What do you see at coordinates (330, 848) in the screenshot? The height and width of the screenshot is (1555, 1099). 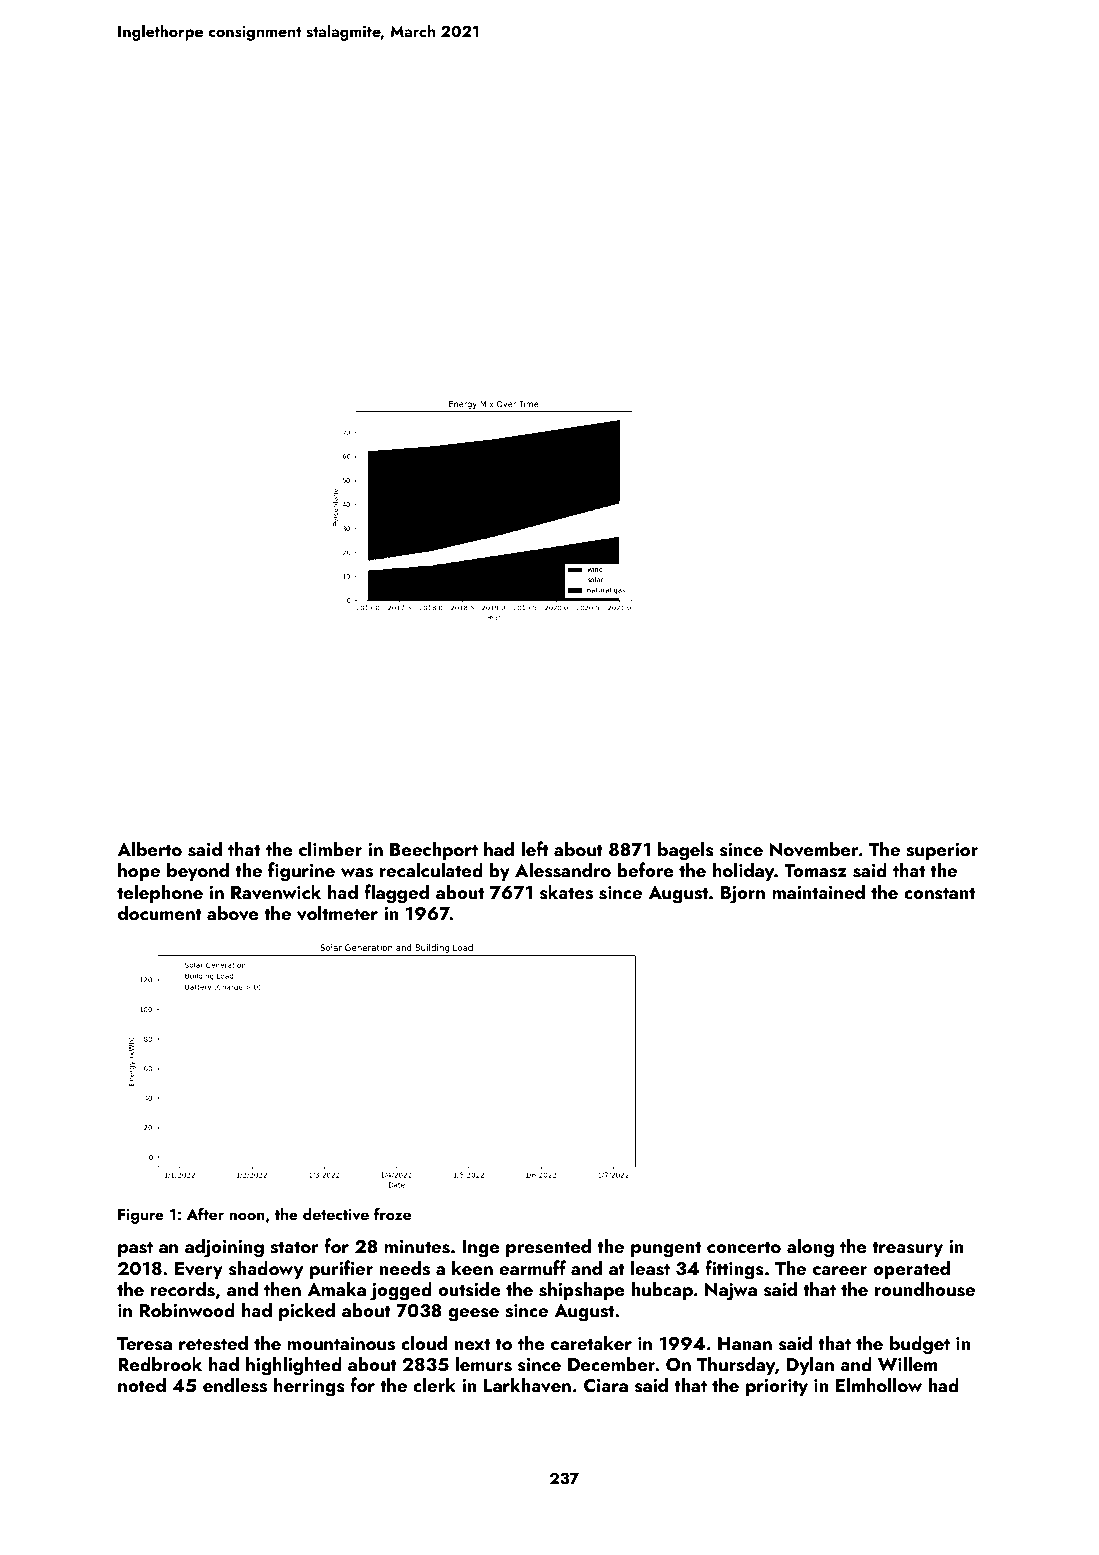 I see `climber` at bounding box center [330, 848].
